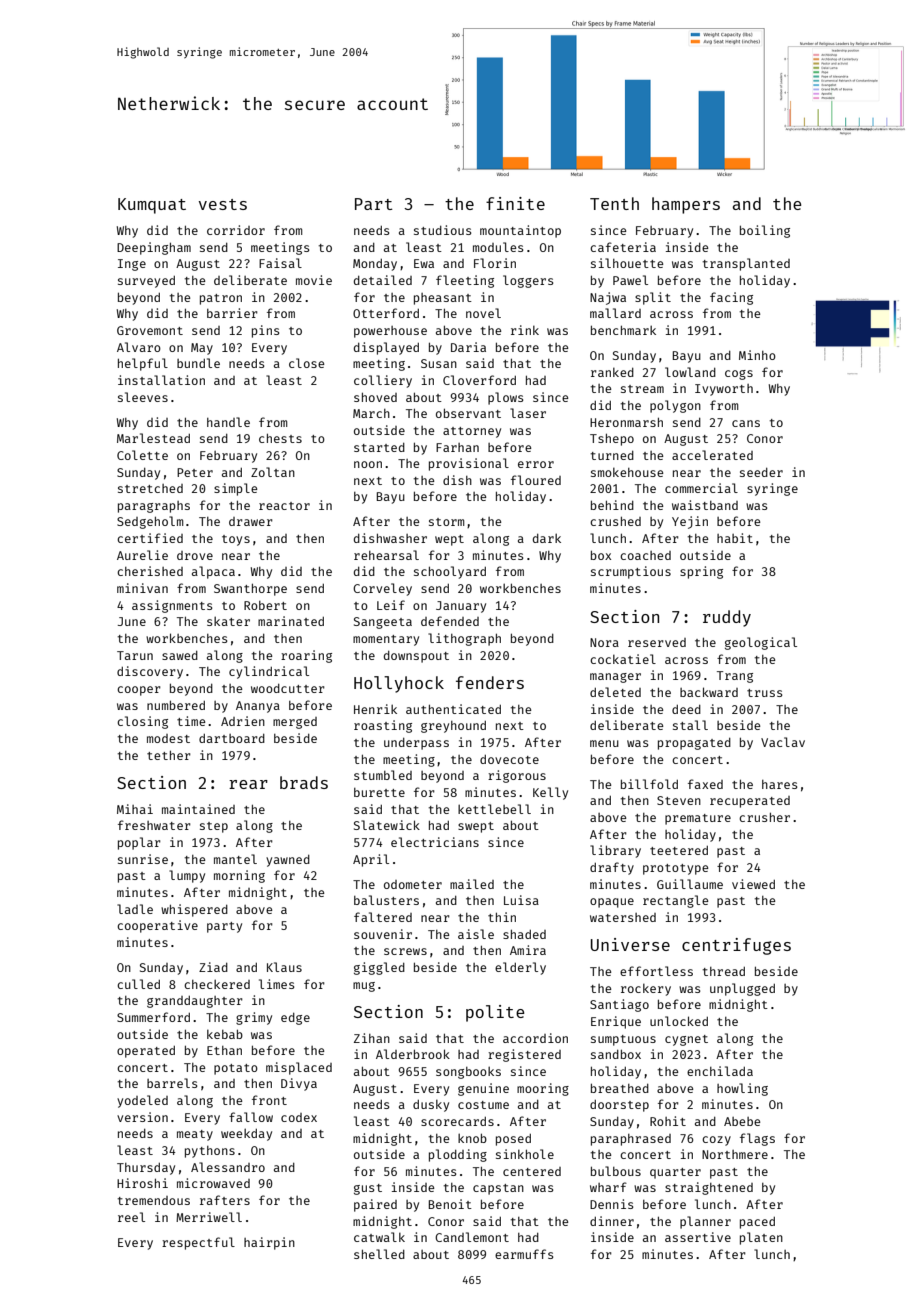 Image resolution: width=924 pixels, height=1308 pixels. Describe the element at coordinates (435, 842) in the screenshot. I see `electricians` at that location.
